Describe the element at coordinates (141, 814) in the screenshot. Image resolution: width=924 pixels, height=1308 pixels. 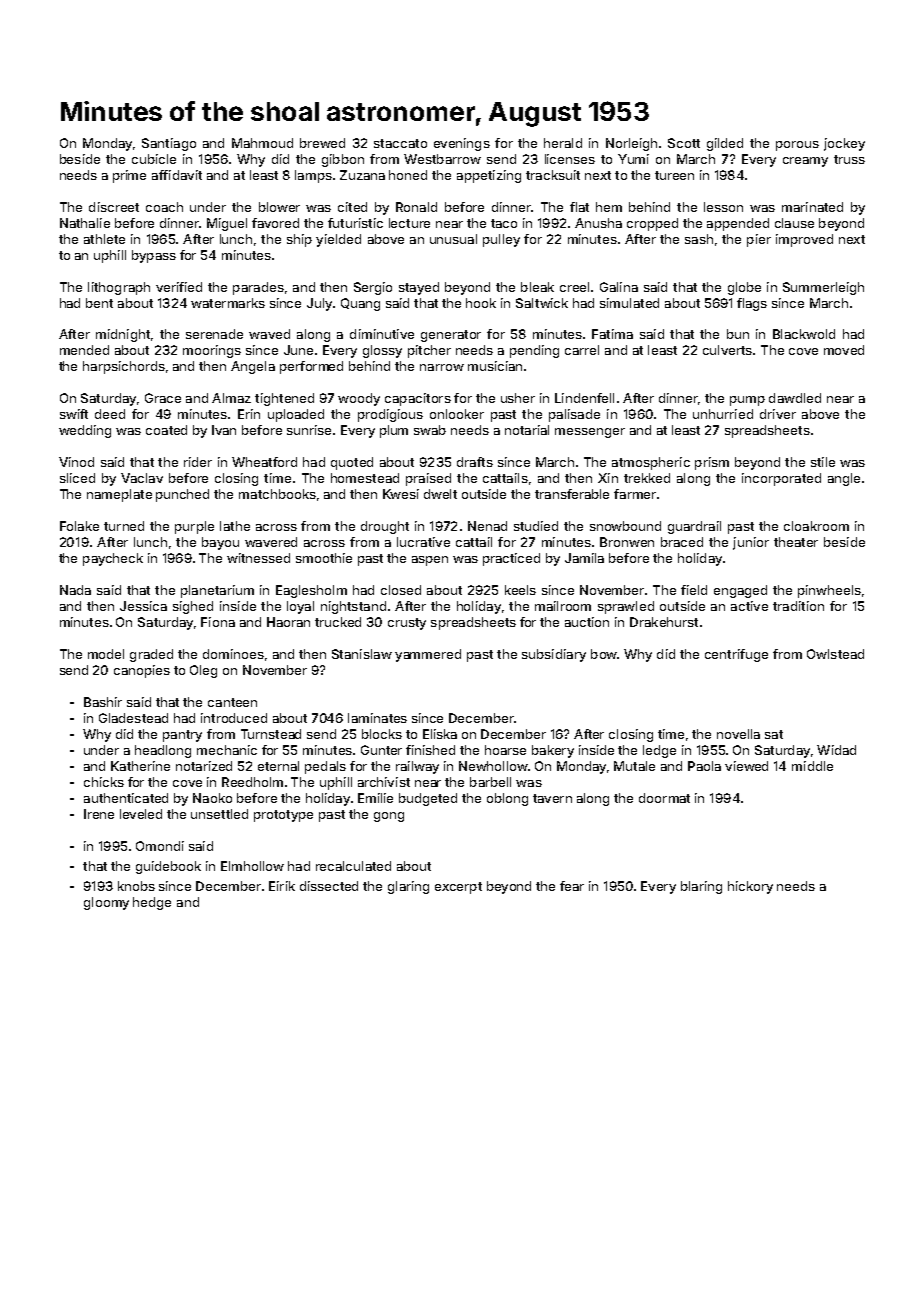
I see `leveled` at that location.
